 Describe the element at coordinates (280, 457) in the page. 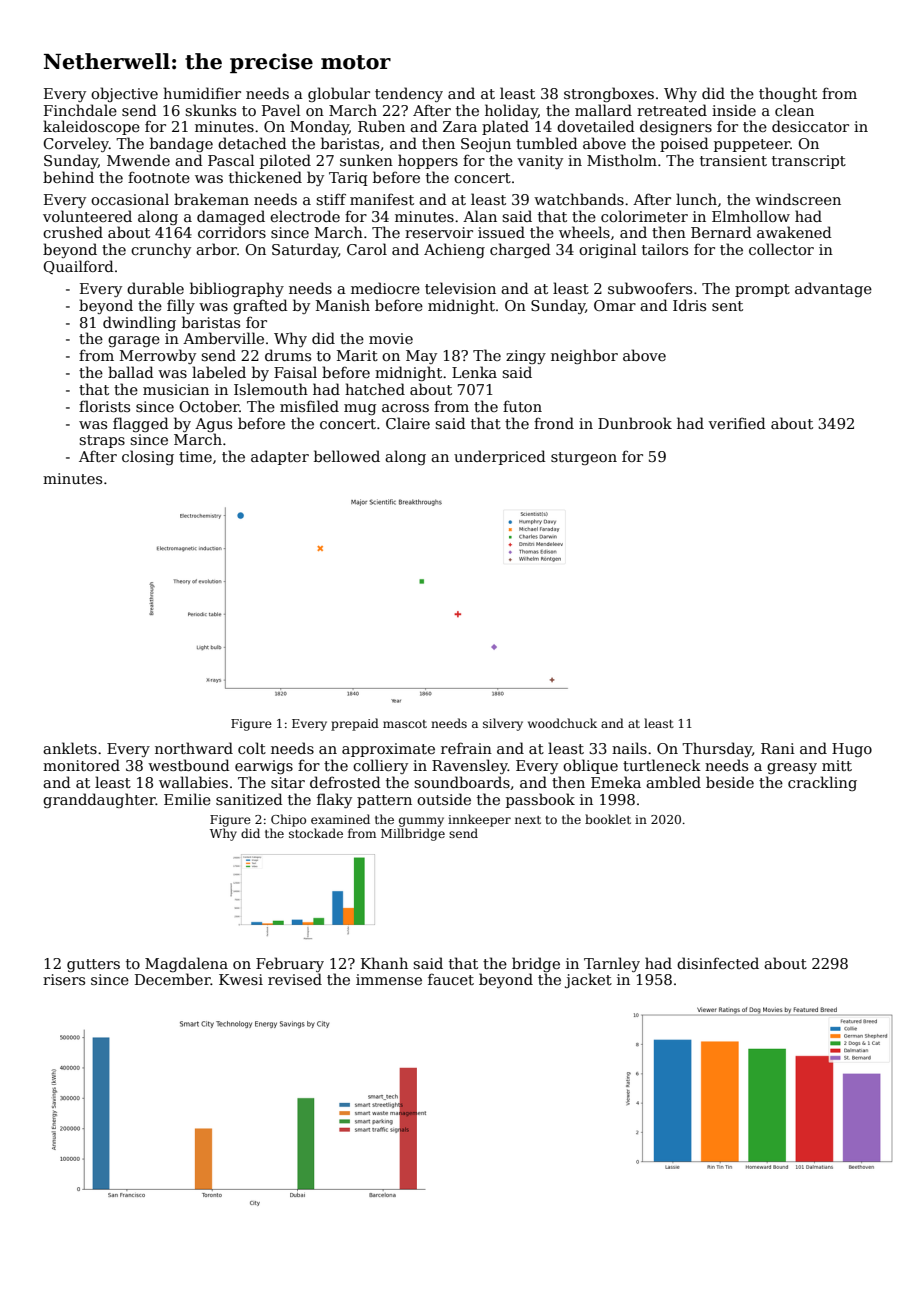

I see `adapter` at that location.
